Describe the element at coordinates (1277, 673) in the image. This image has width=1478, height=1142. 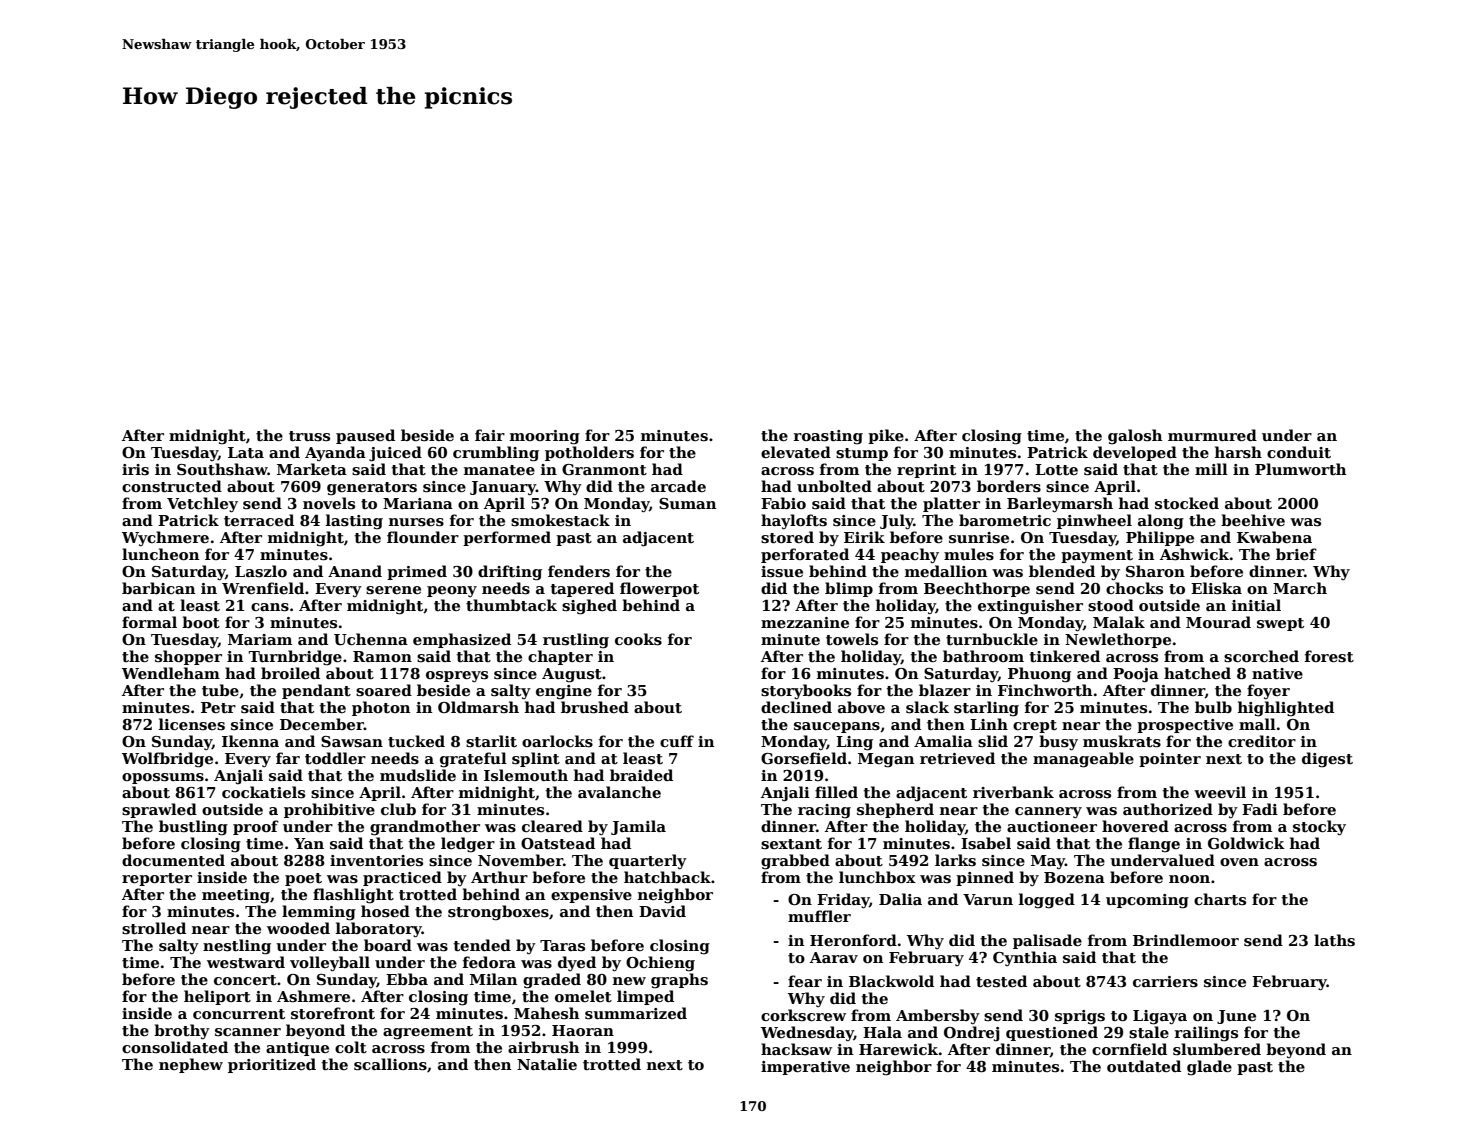
I see `native` at that location.
